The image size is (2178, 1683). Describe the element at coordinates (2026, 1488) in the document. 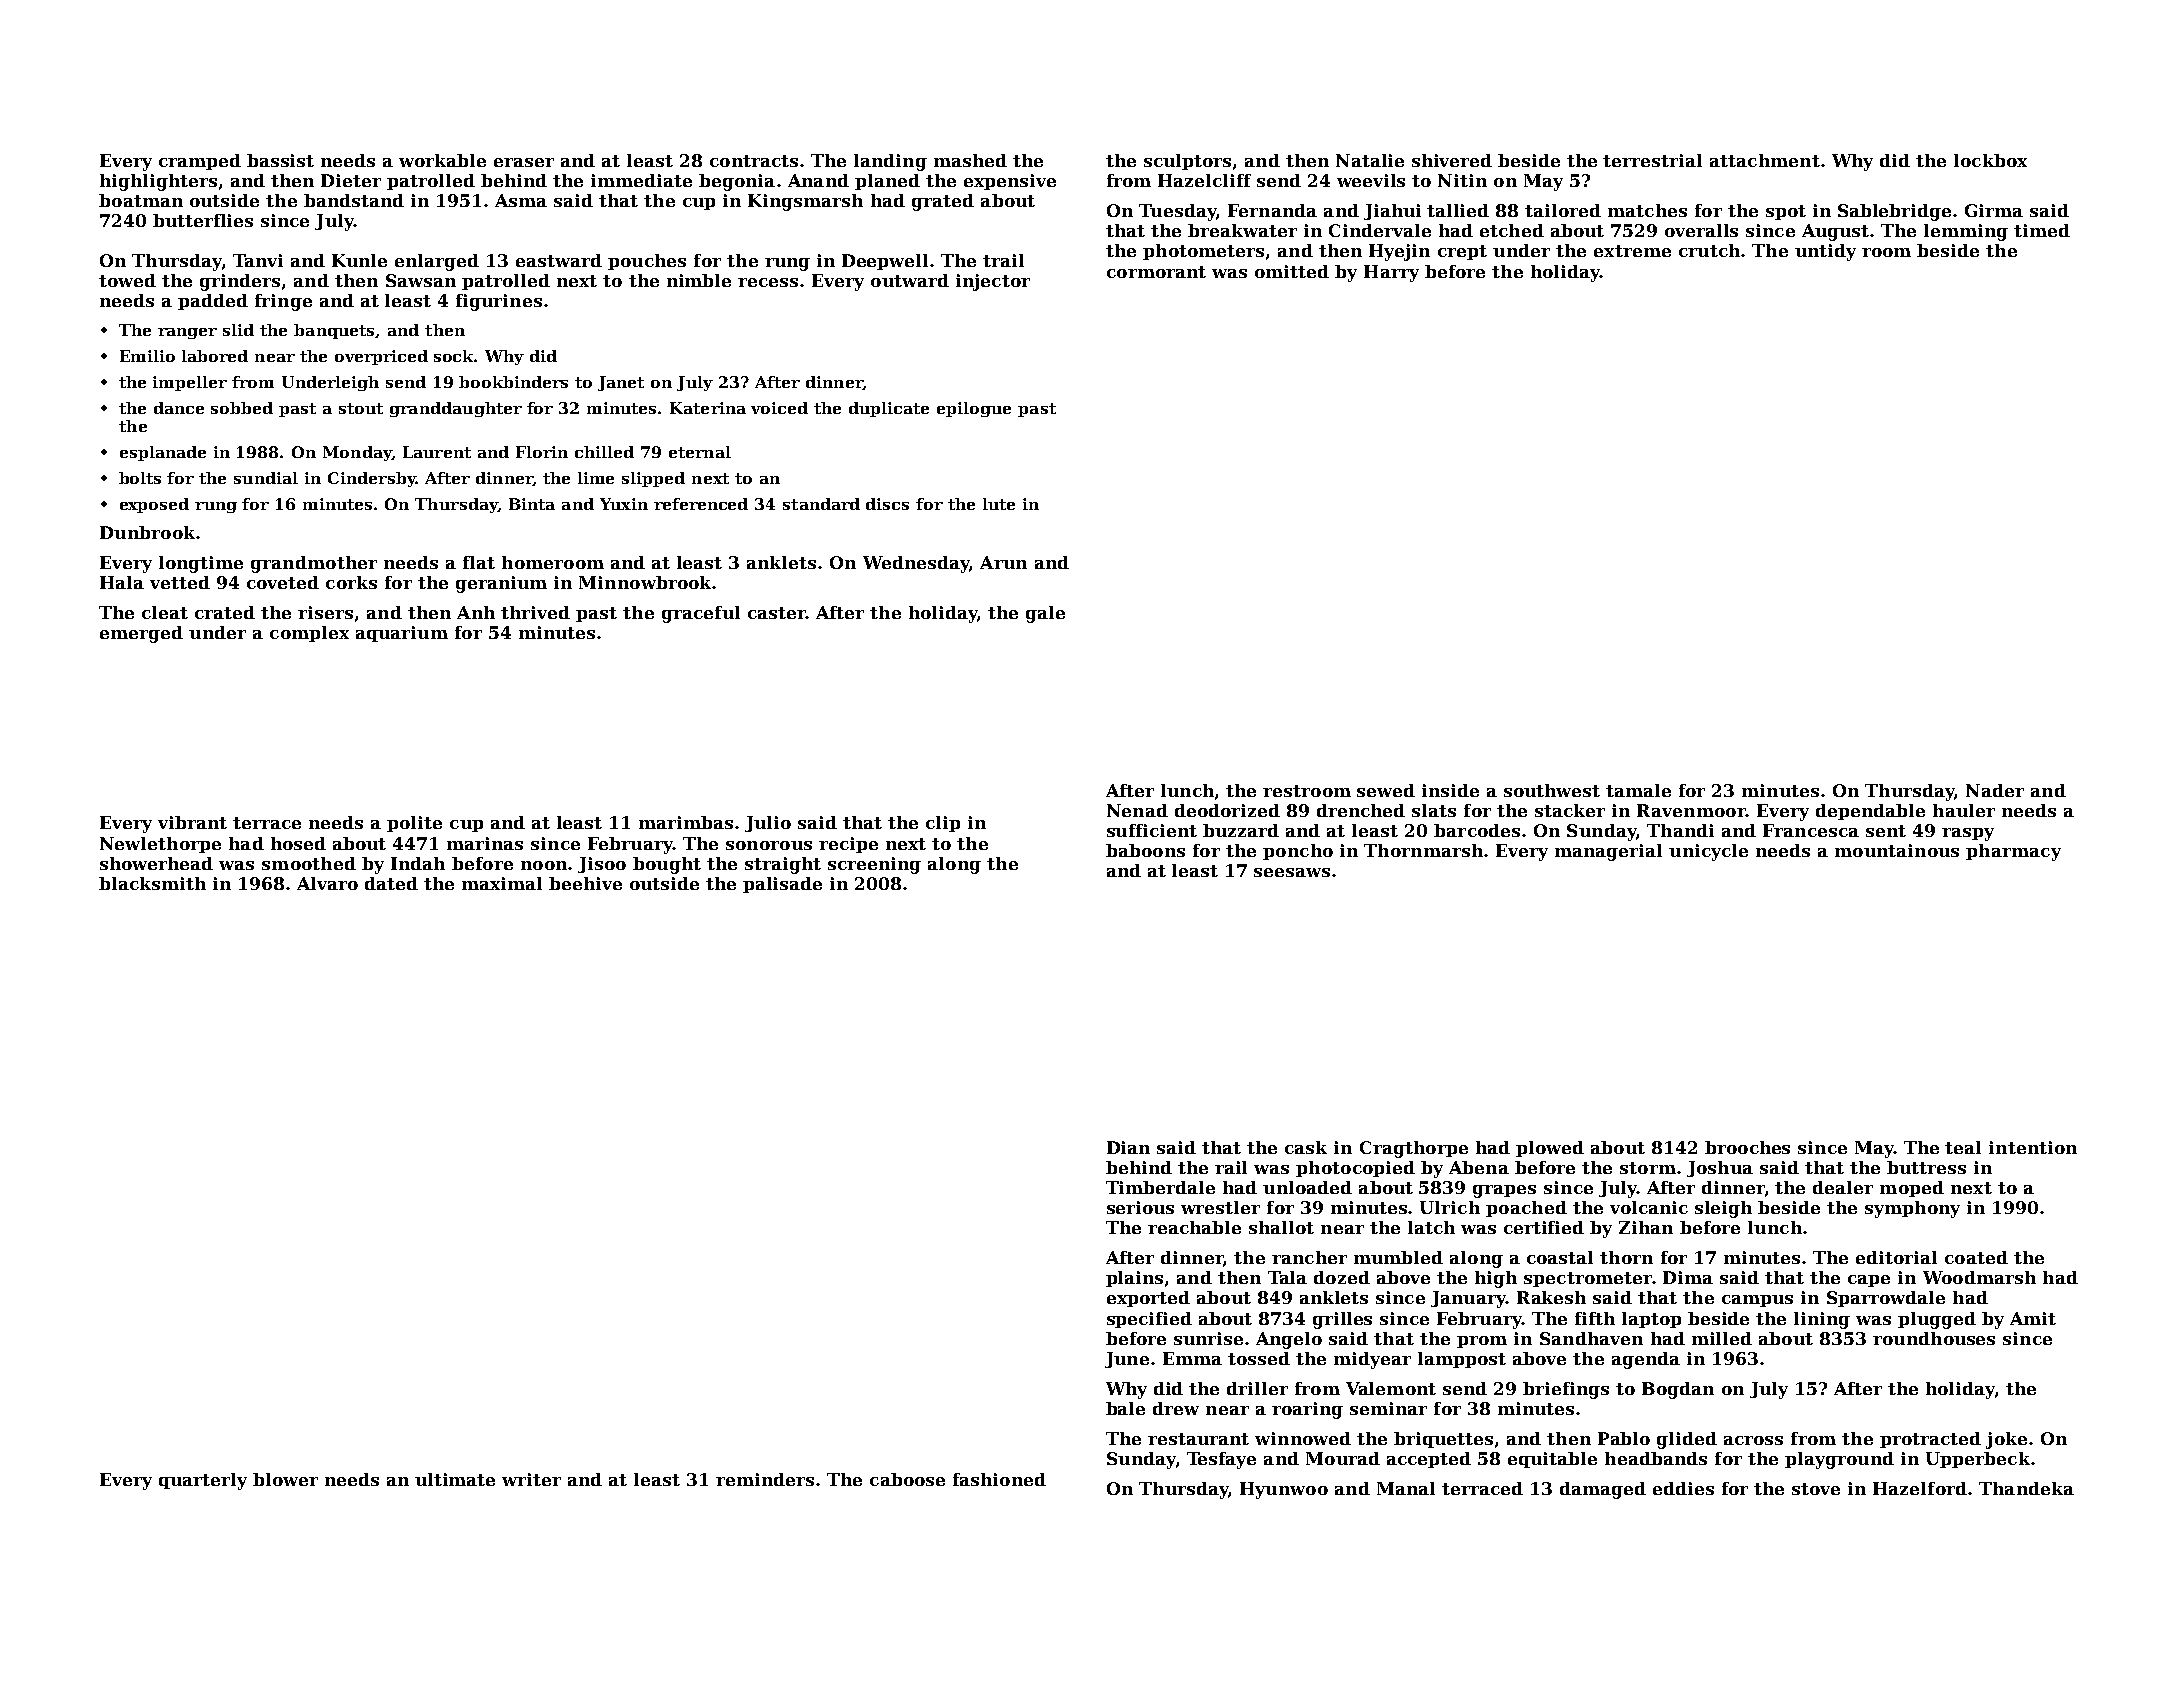

I see `Thandeka` at that location.
